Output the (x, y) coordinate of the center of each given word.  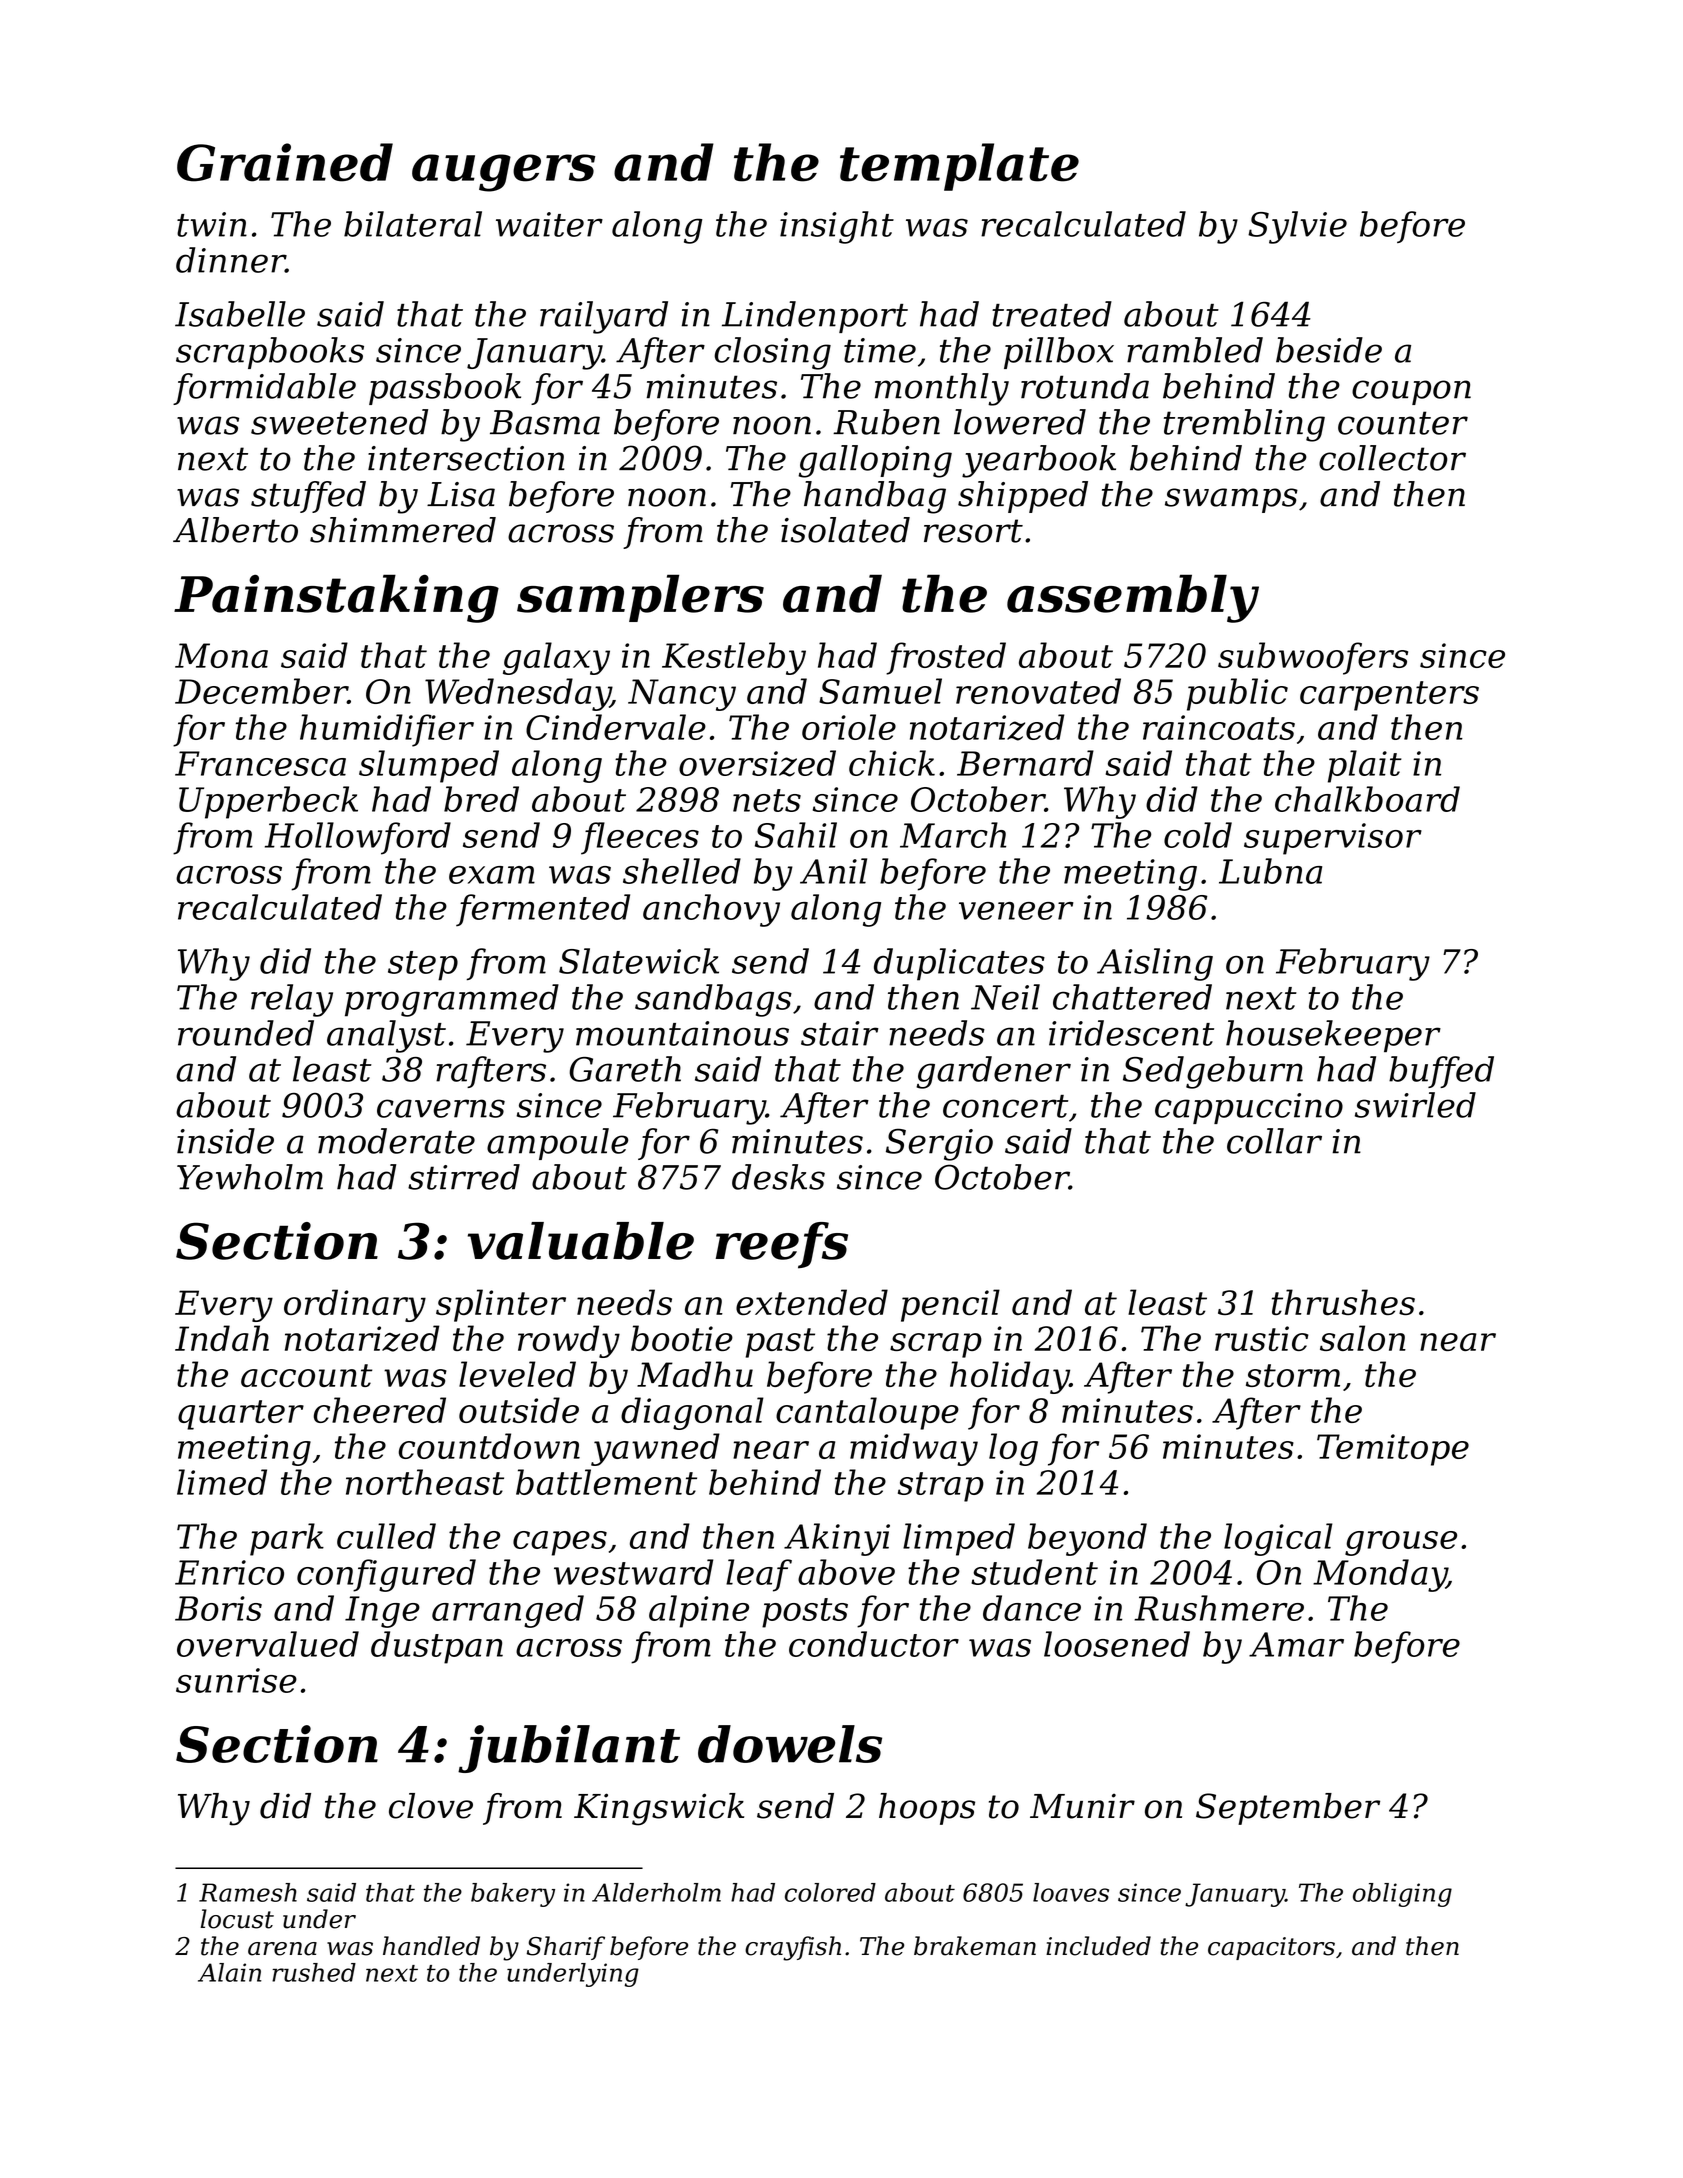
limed (222, 1482)
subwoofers (1313, 658)
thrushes (1343, 1302)
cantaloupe (867, 1413)
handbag (875, 497)
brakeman (975, 1946)
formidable (264, 389)
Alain (230, 1972)
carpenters (1389, 696)
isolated (845, 530)
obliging (1402, 1895)
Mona (221, 655)
